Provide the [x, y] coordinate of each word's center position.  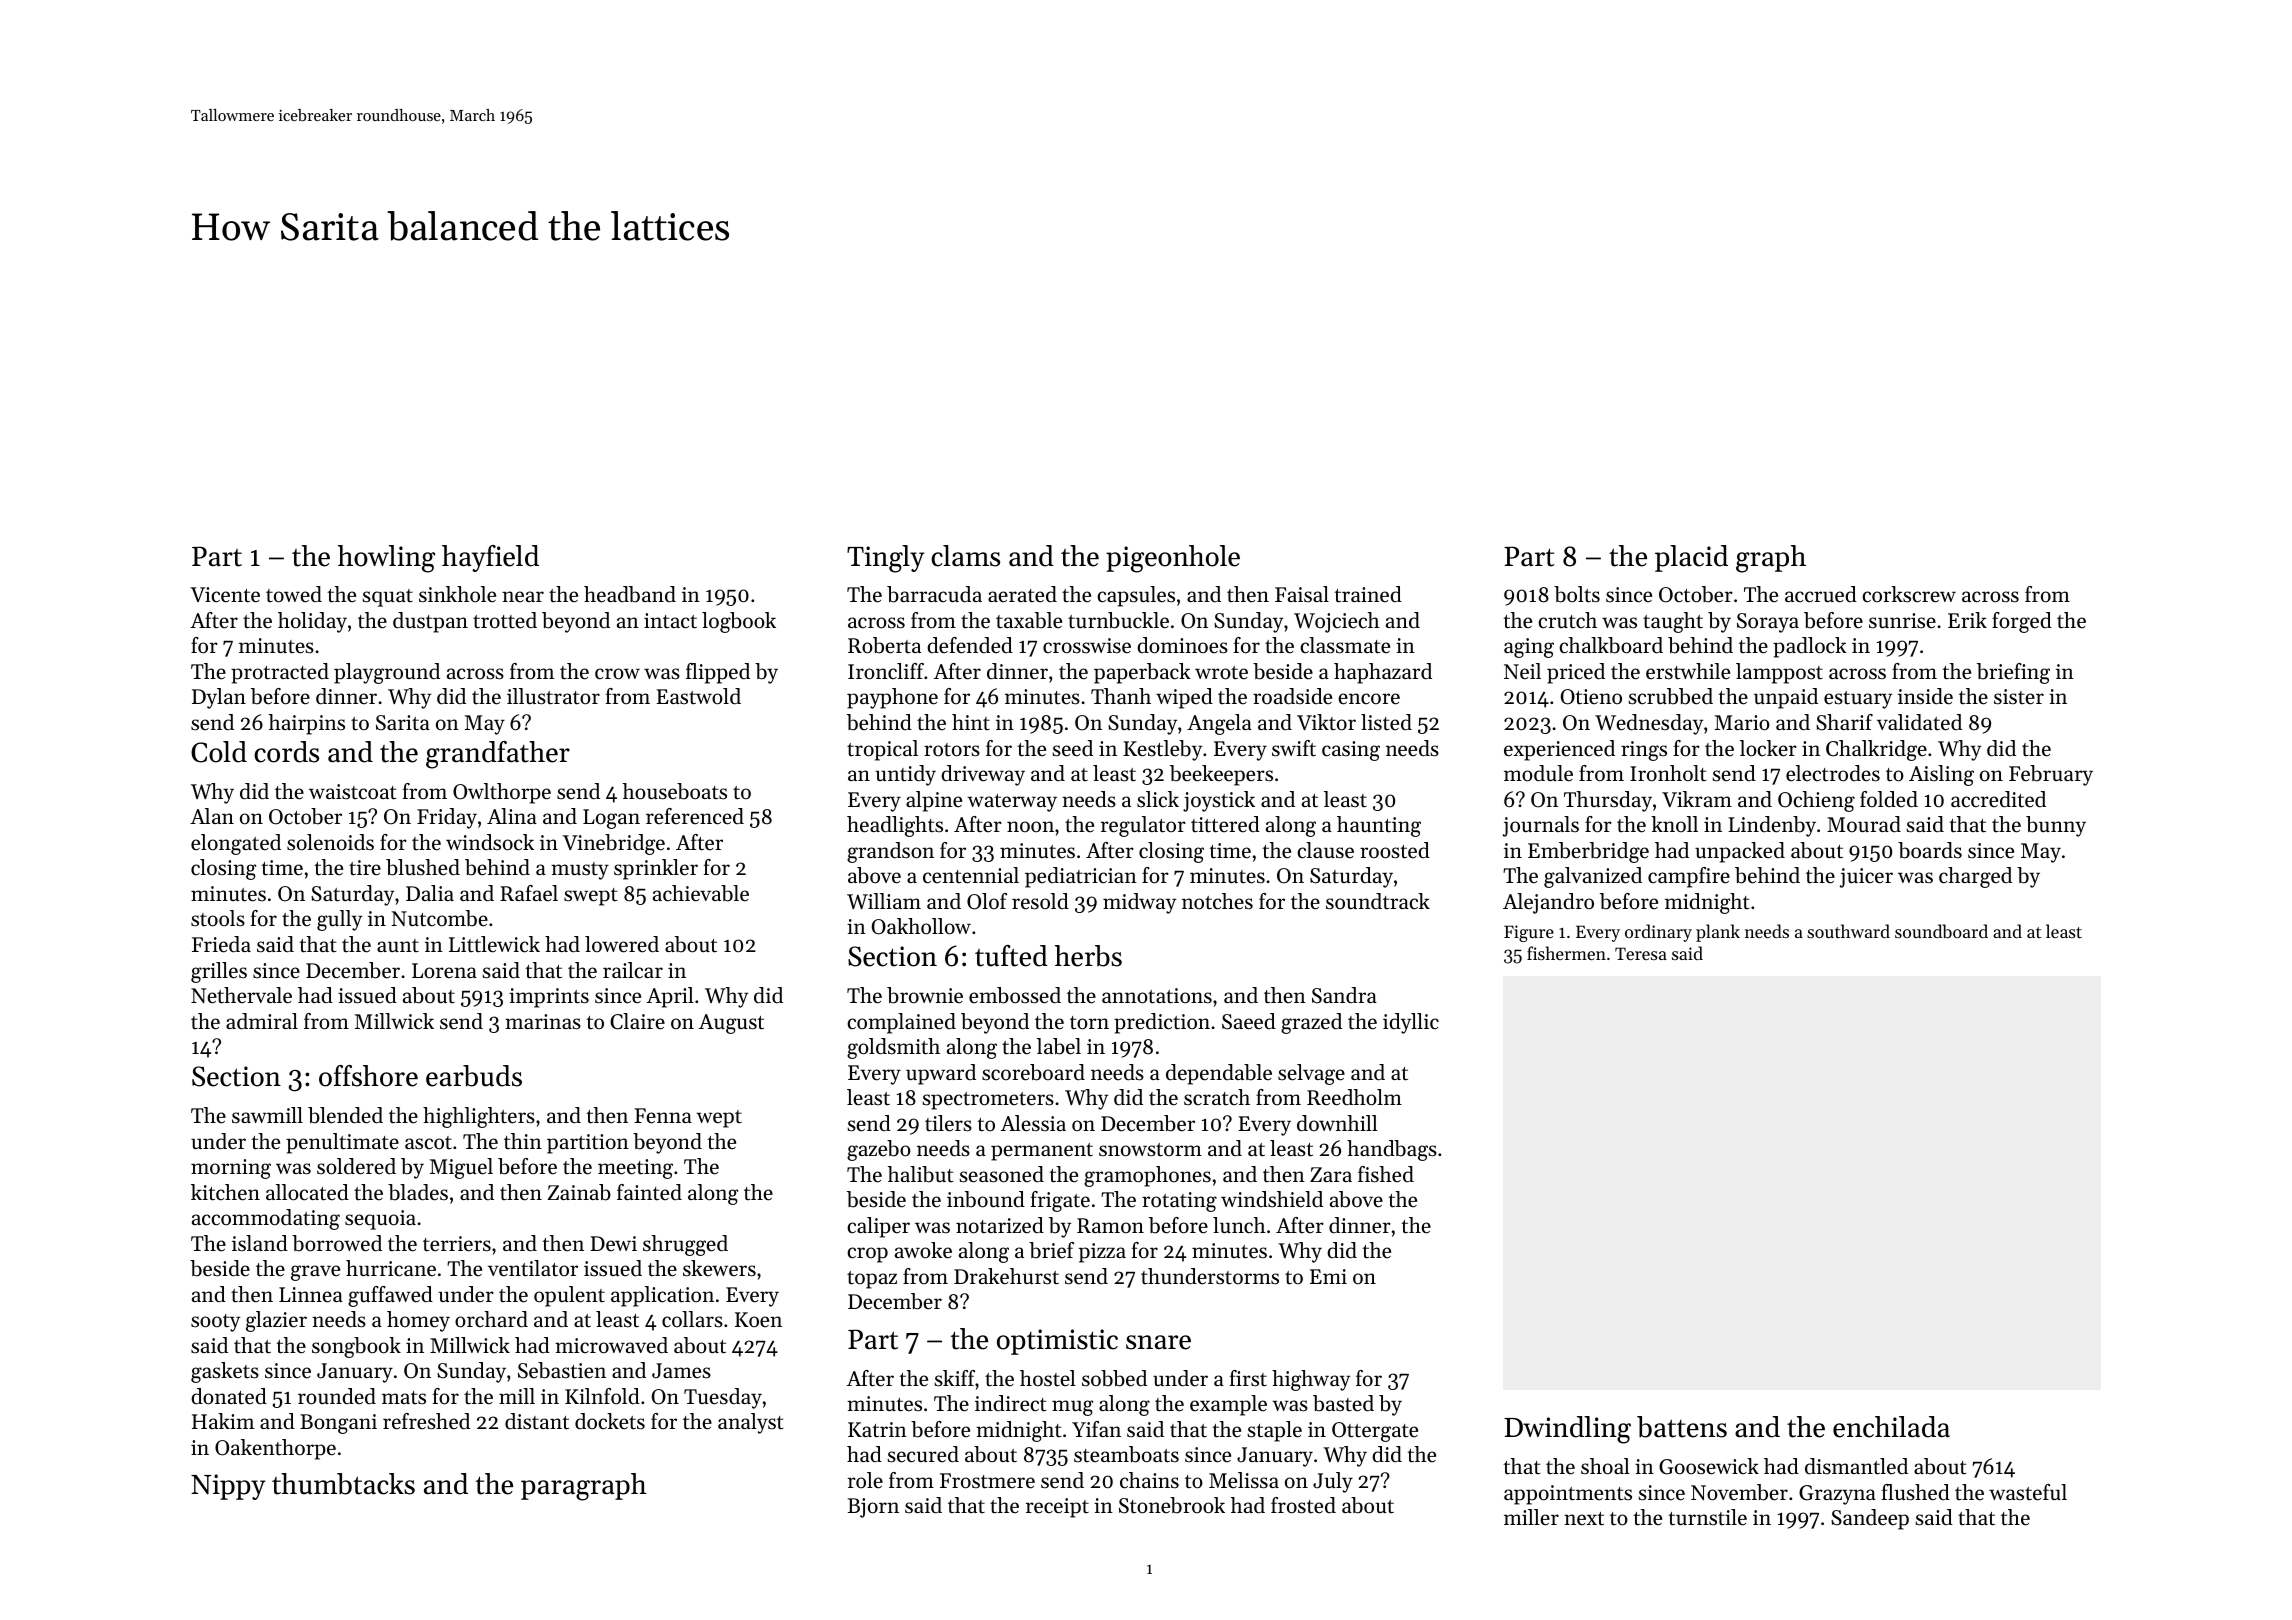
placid [1691, 558]
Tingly [886, 559]
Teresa [1641, 953]
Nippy [228, 1487]
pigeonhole [1173, 559]
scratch [1217, 1097]
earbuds [474, 1076]
